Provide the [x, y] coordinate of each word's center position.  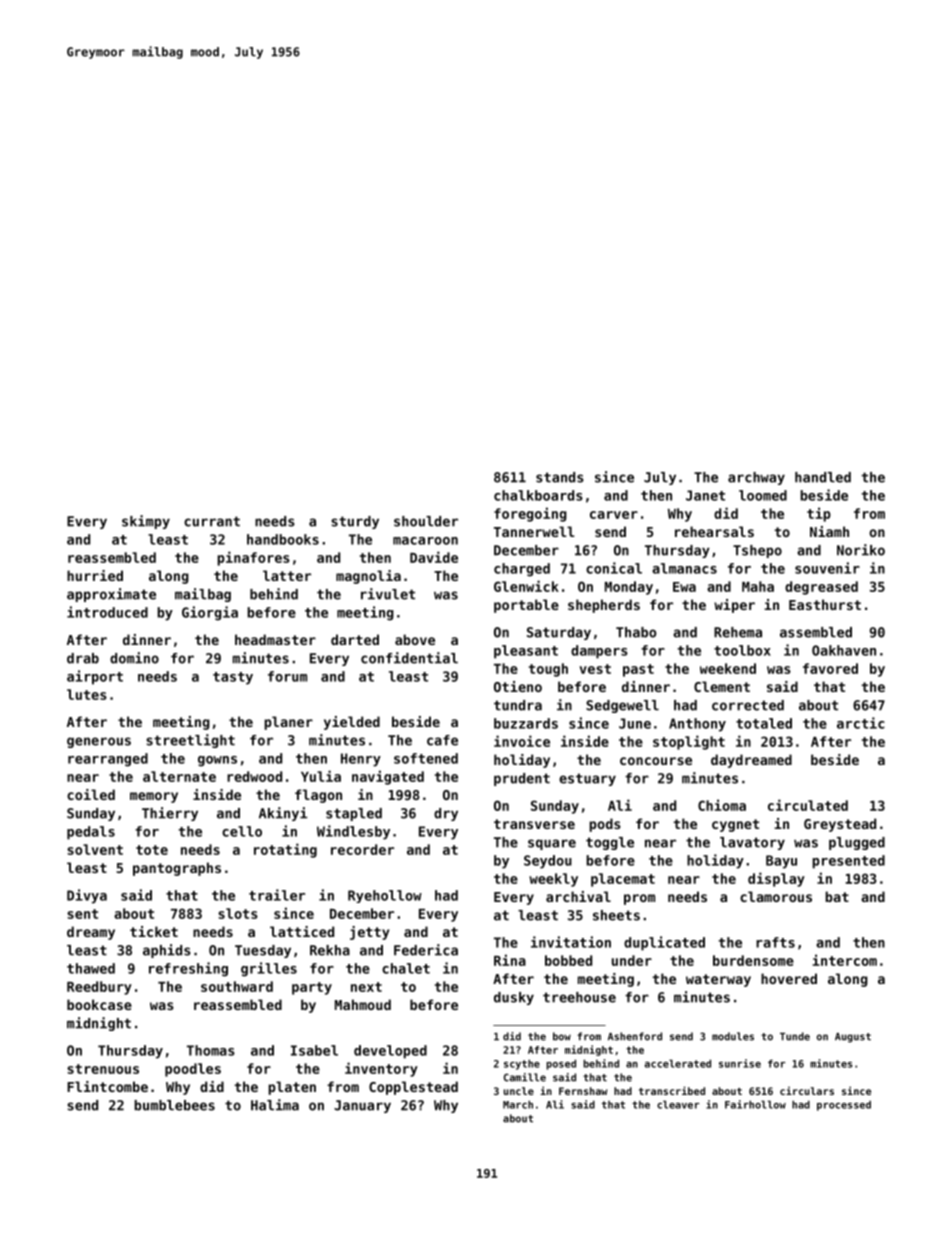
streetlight [190, 741]
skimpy [146, 522]
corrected [748, 705]
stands [560, 477]
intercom [845, 960]
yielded [352, 723]
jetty [369, 933]
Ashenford [635, 1036]
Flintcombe [107, 1086]
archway [756, 478]
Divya [87, 896]
